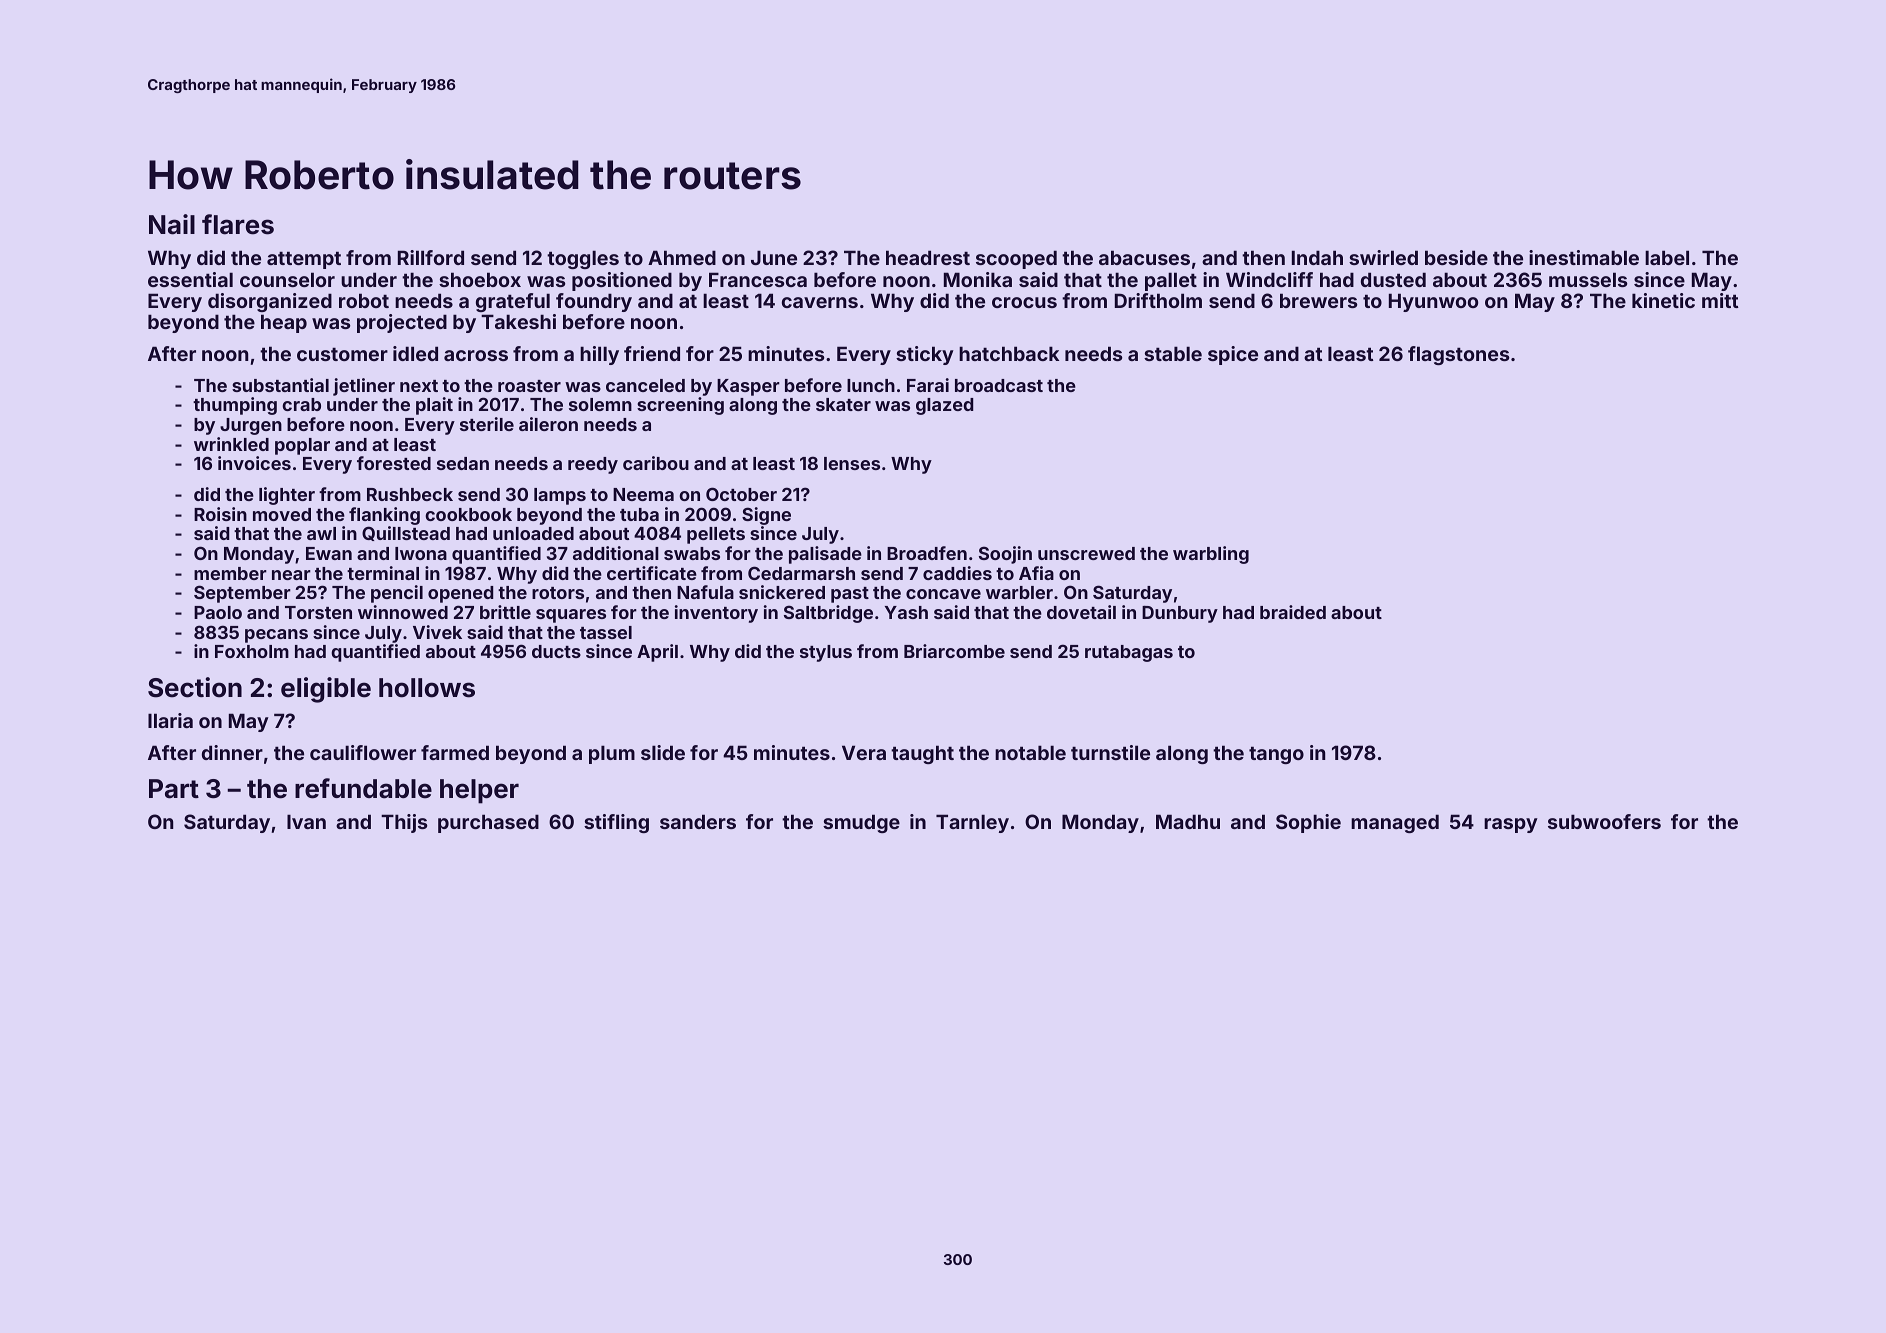 This image has height=1333, width=1886. I want to click on flares, so click(238, 224).
